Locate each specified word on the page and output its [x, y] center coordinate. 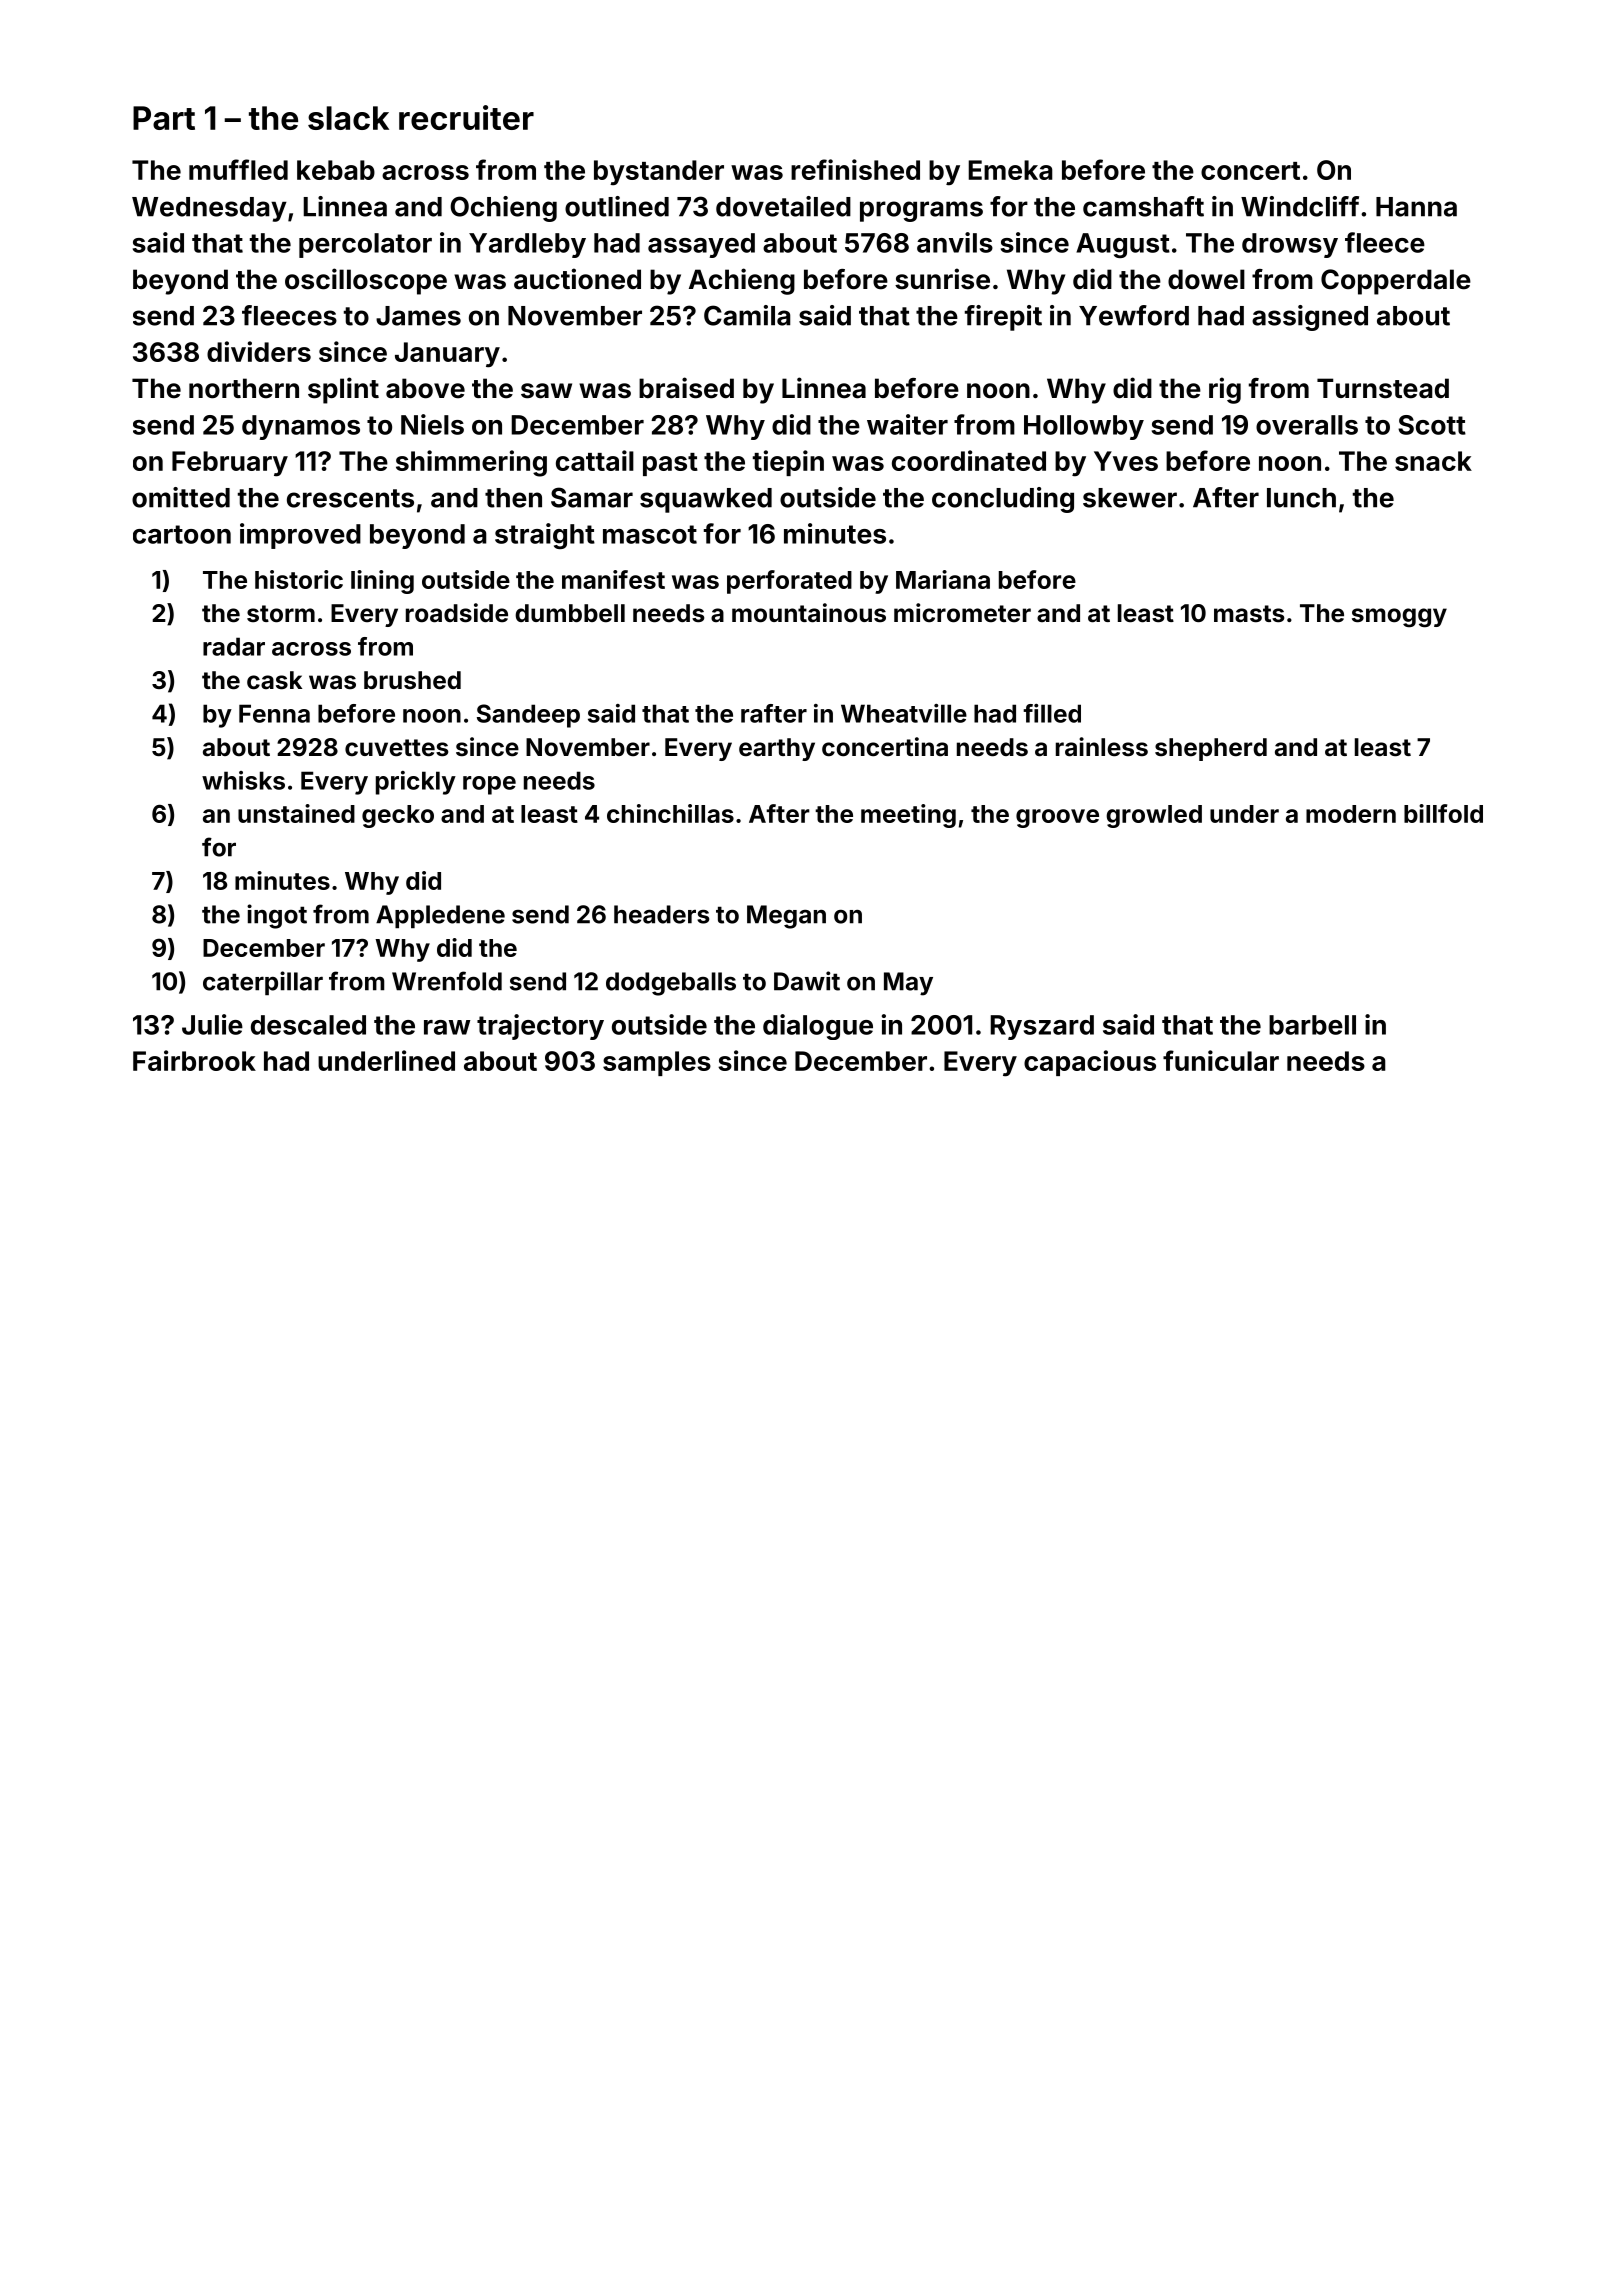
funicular [1221, 1060]
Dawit [807, 981]
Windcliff [1300, 206]
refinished [855, 169]
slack [348, 118]
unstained [296, 813]
